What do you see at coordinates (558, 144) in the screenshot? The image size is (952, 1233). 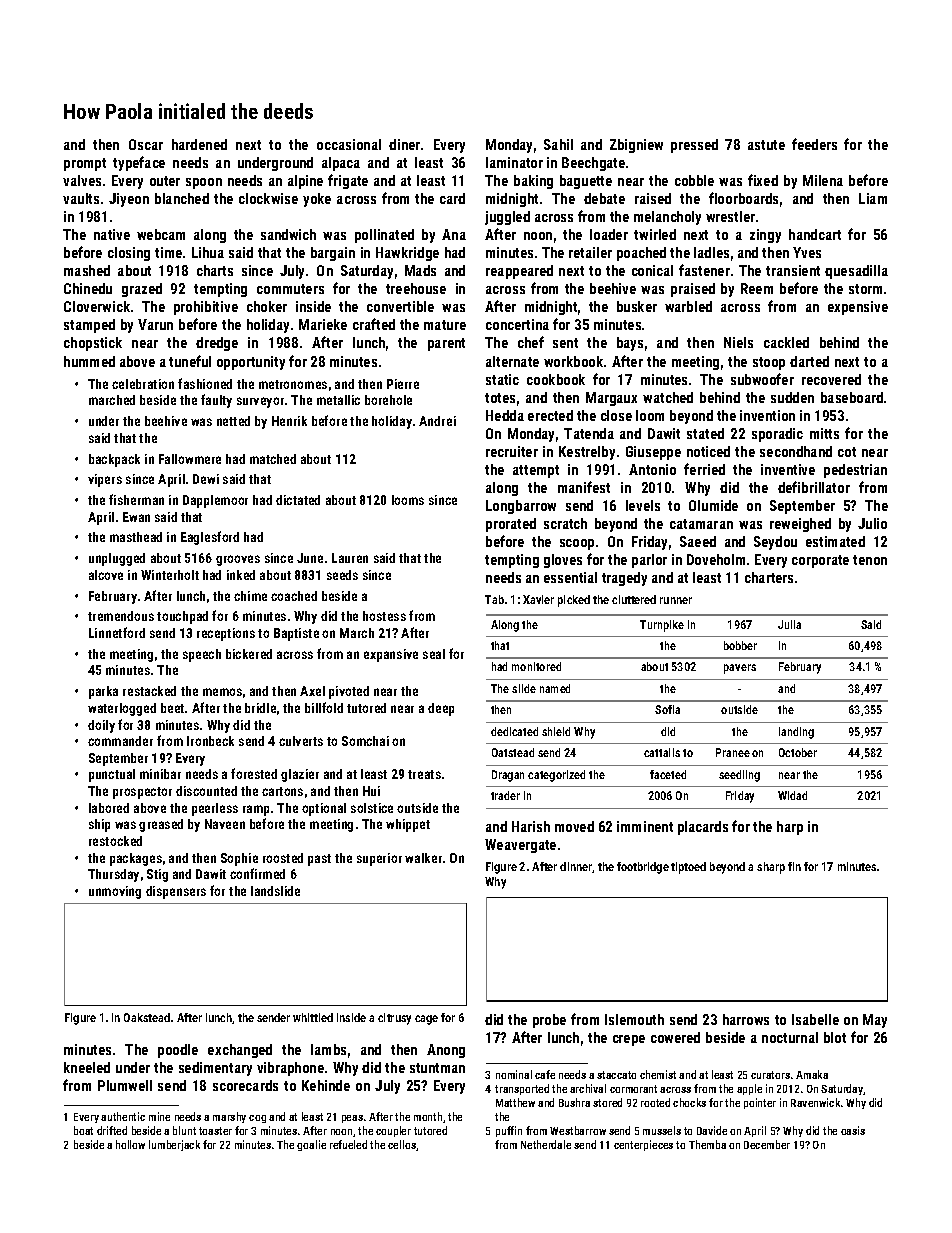 I see `Sahil` at bounding box center [558, 144].
